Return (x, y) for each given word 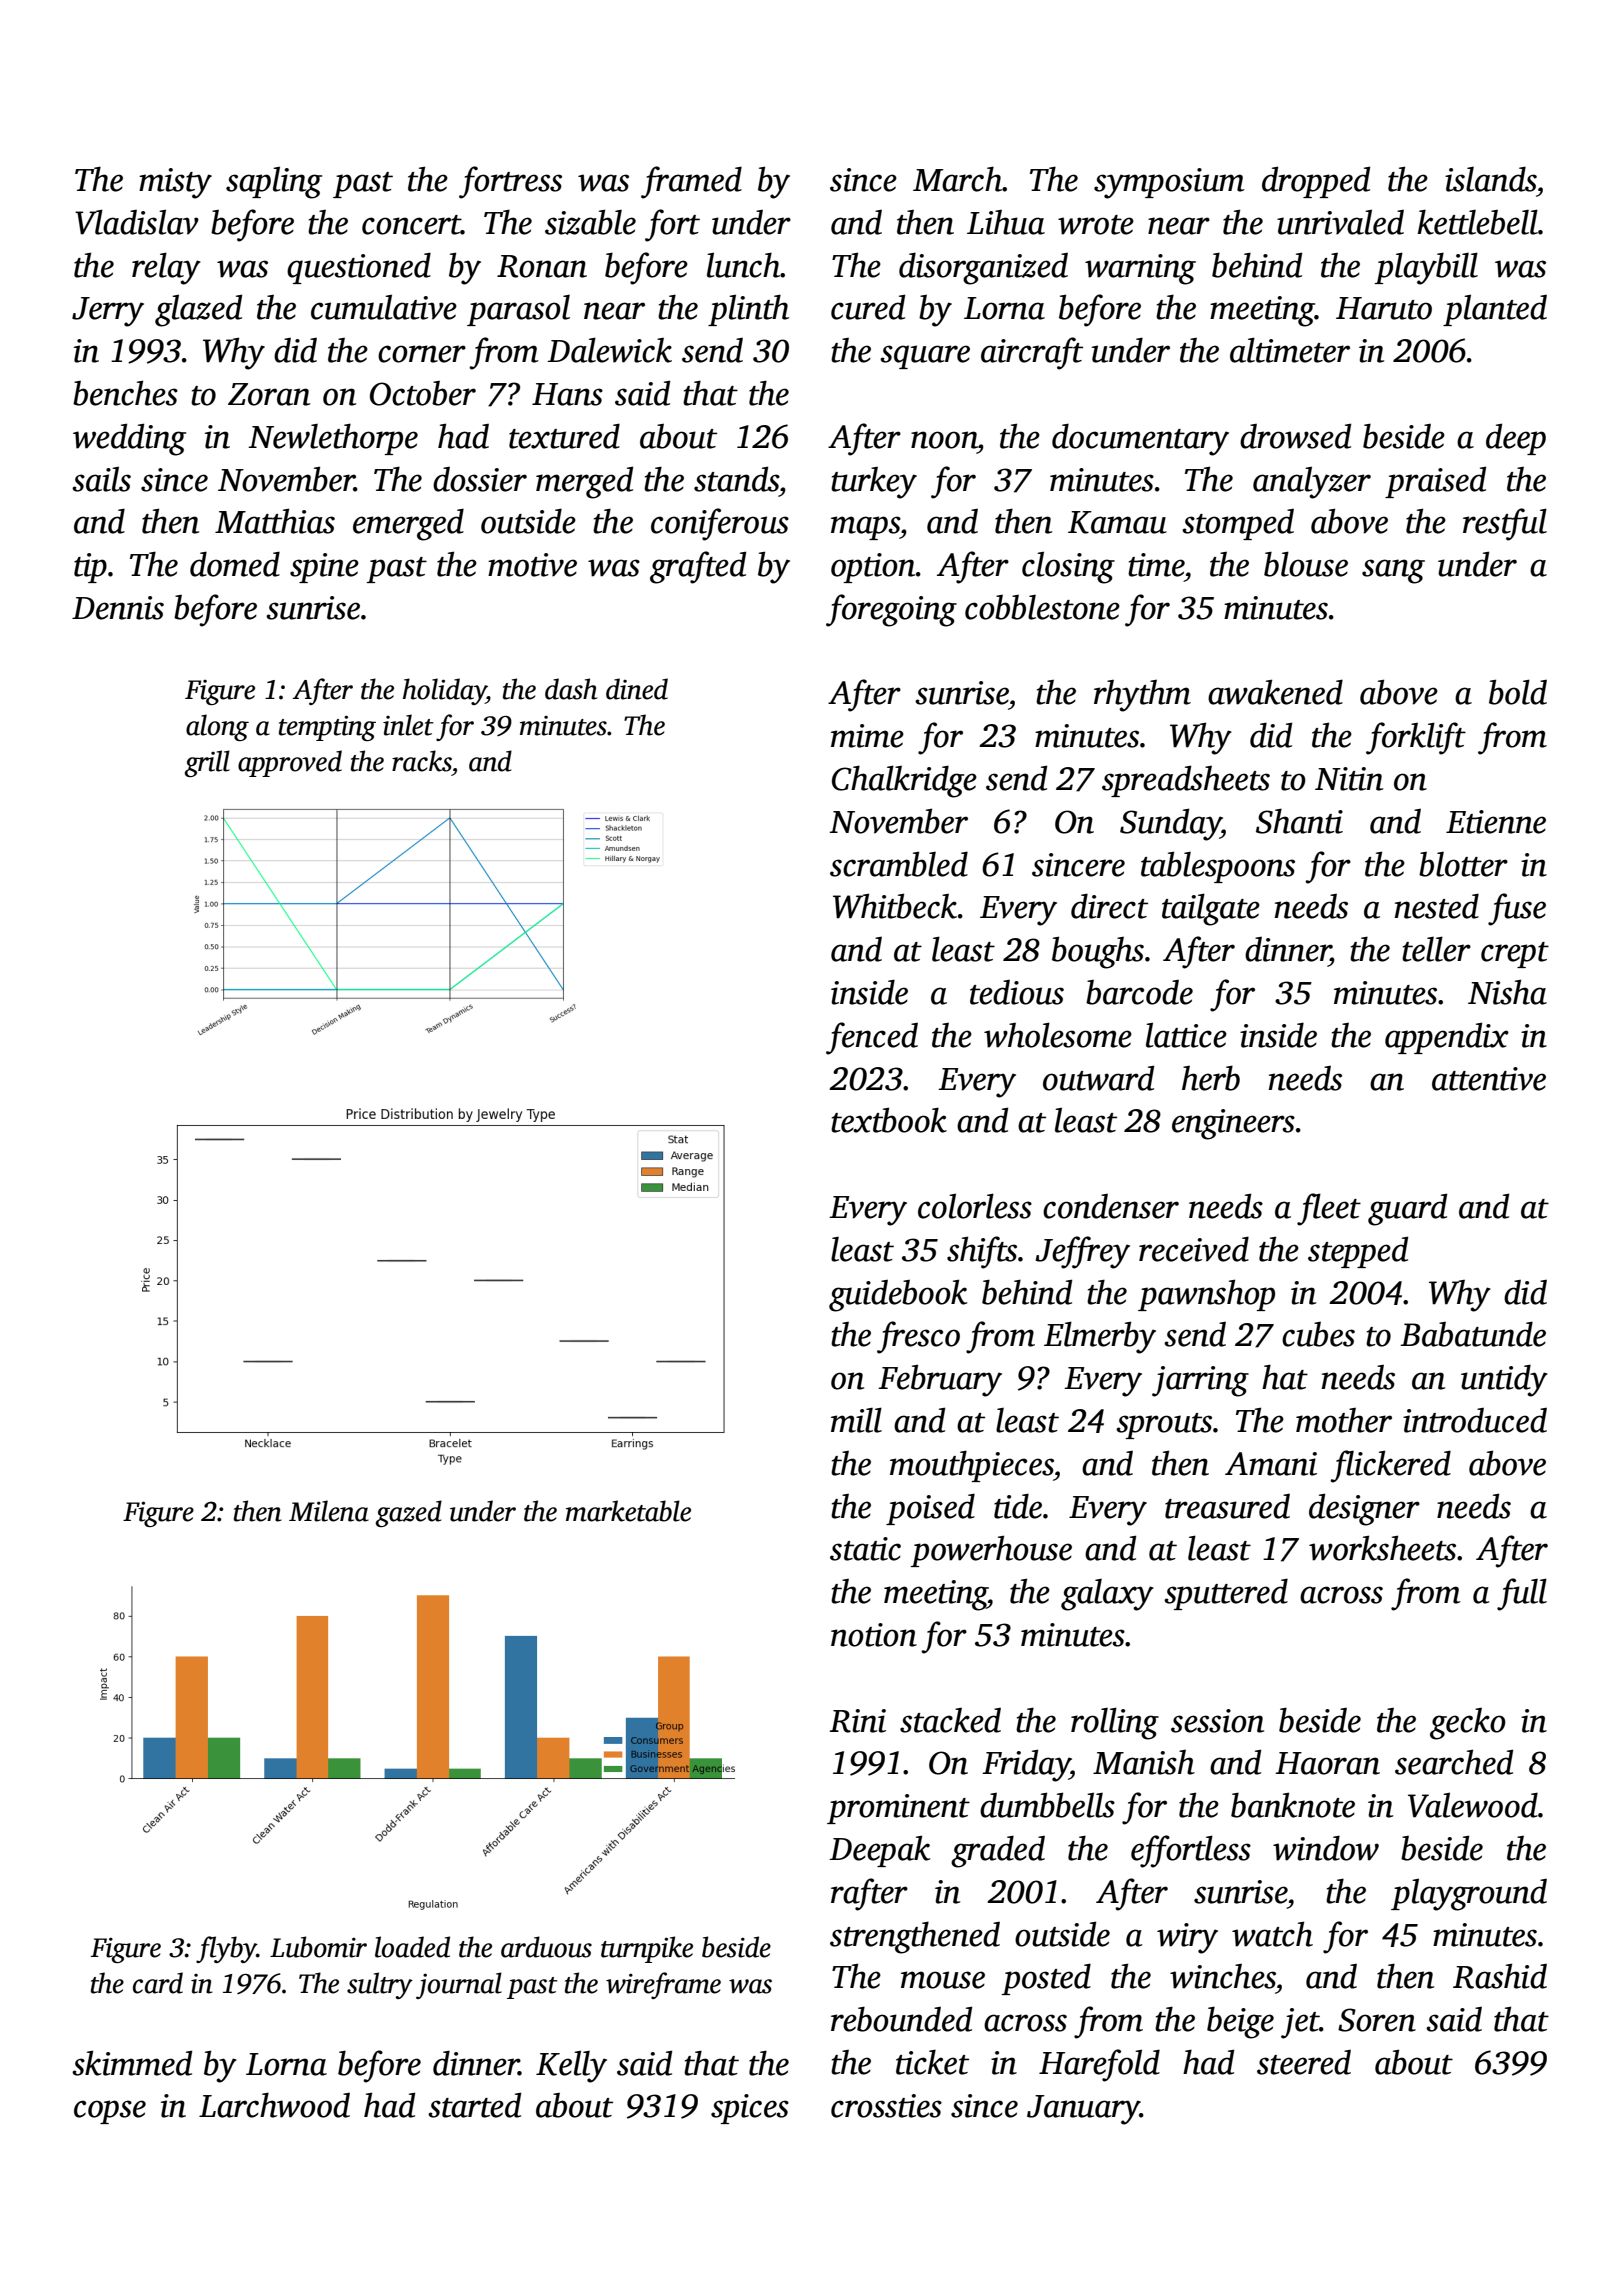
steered (1304, 2062)
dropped (1316, 182)
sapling (274, 182)
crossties (886, 2106)
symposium (1169, 183)
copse (110, 2112)
